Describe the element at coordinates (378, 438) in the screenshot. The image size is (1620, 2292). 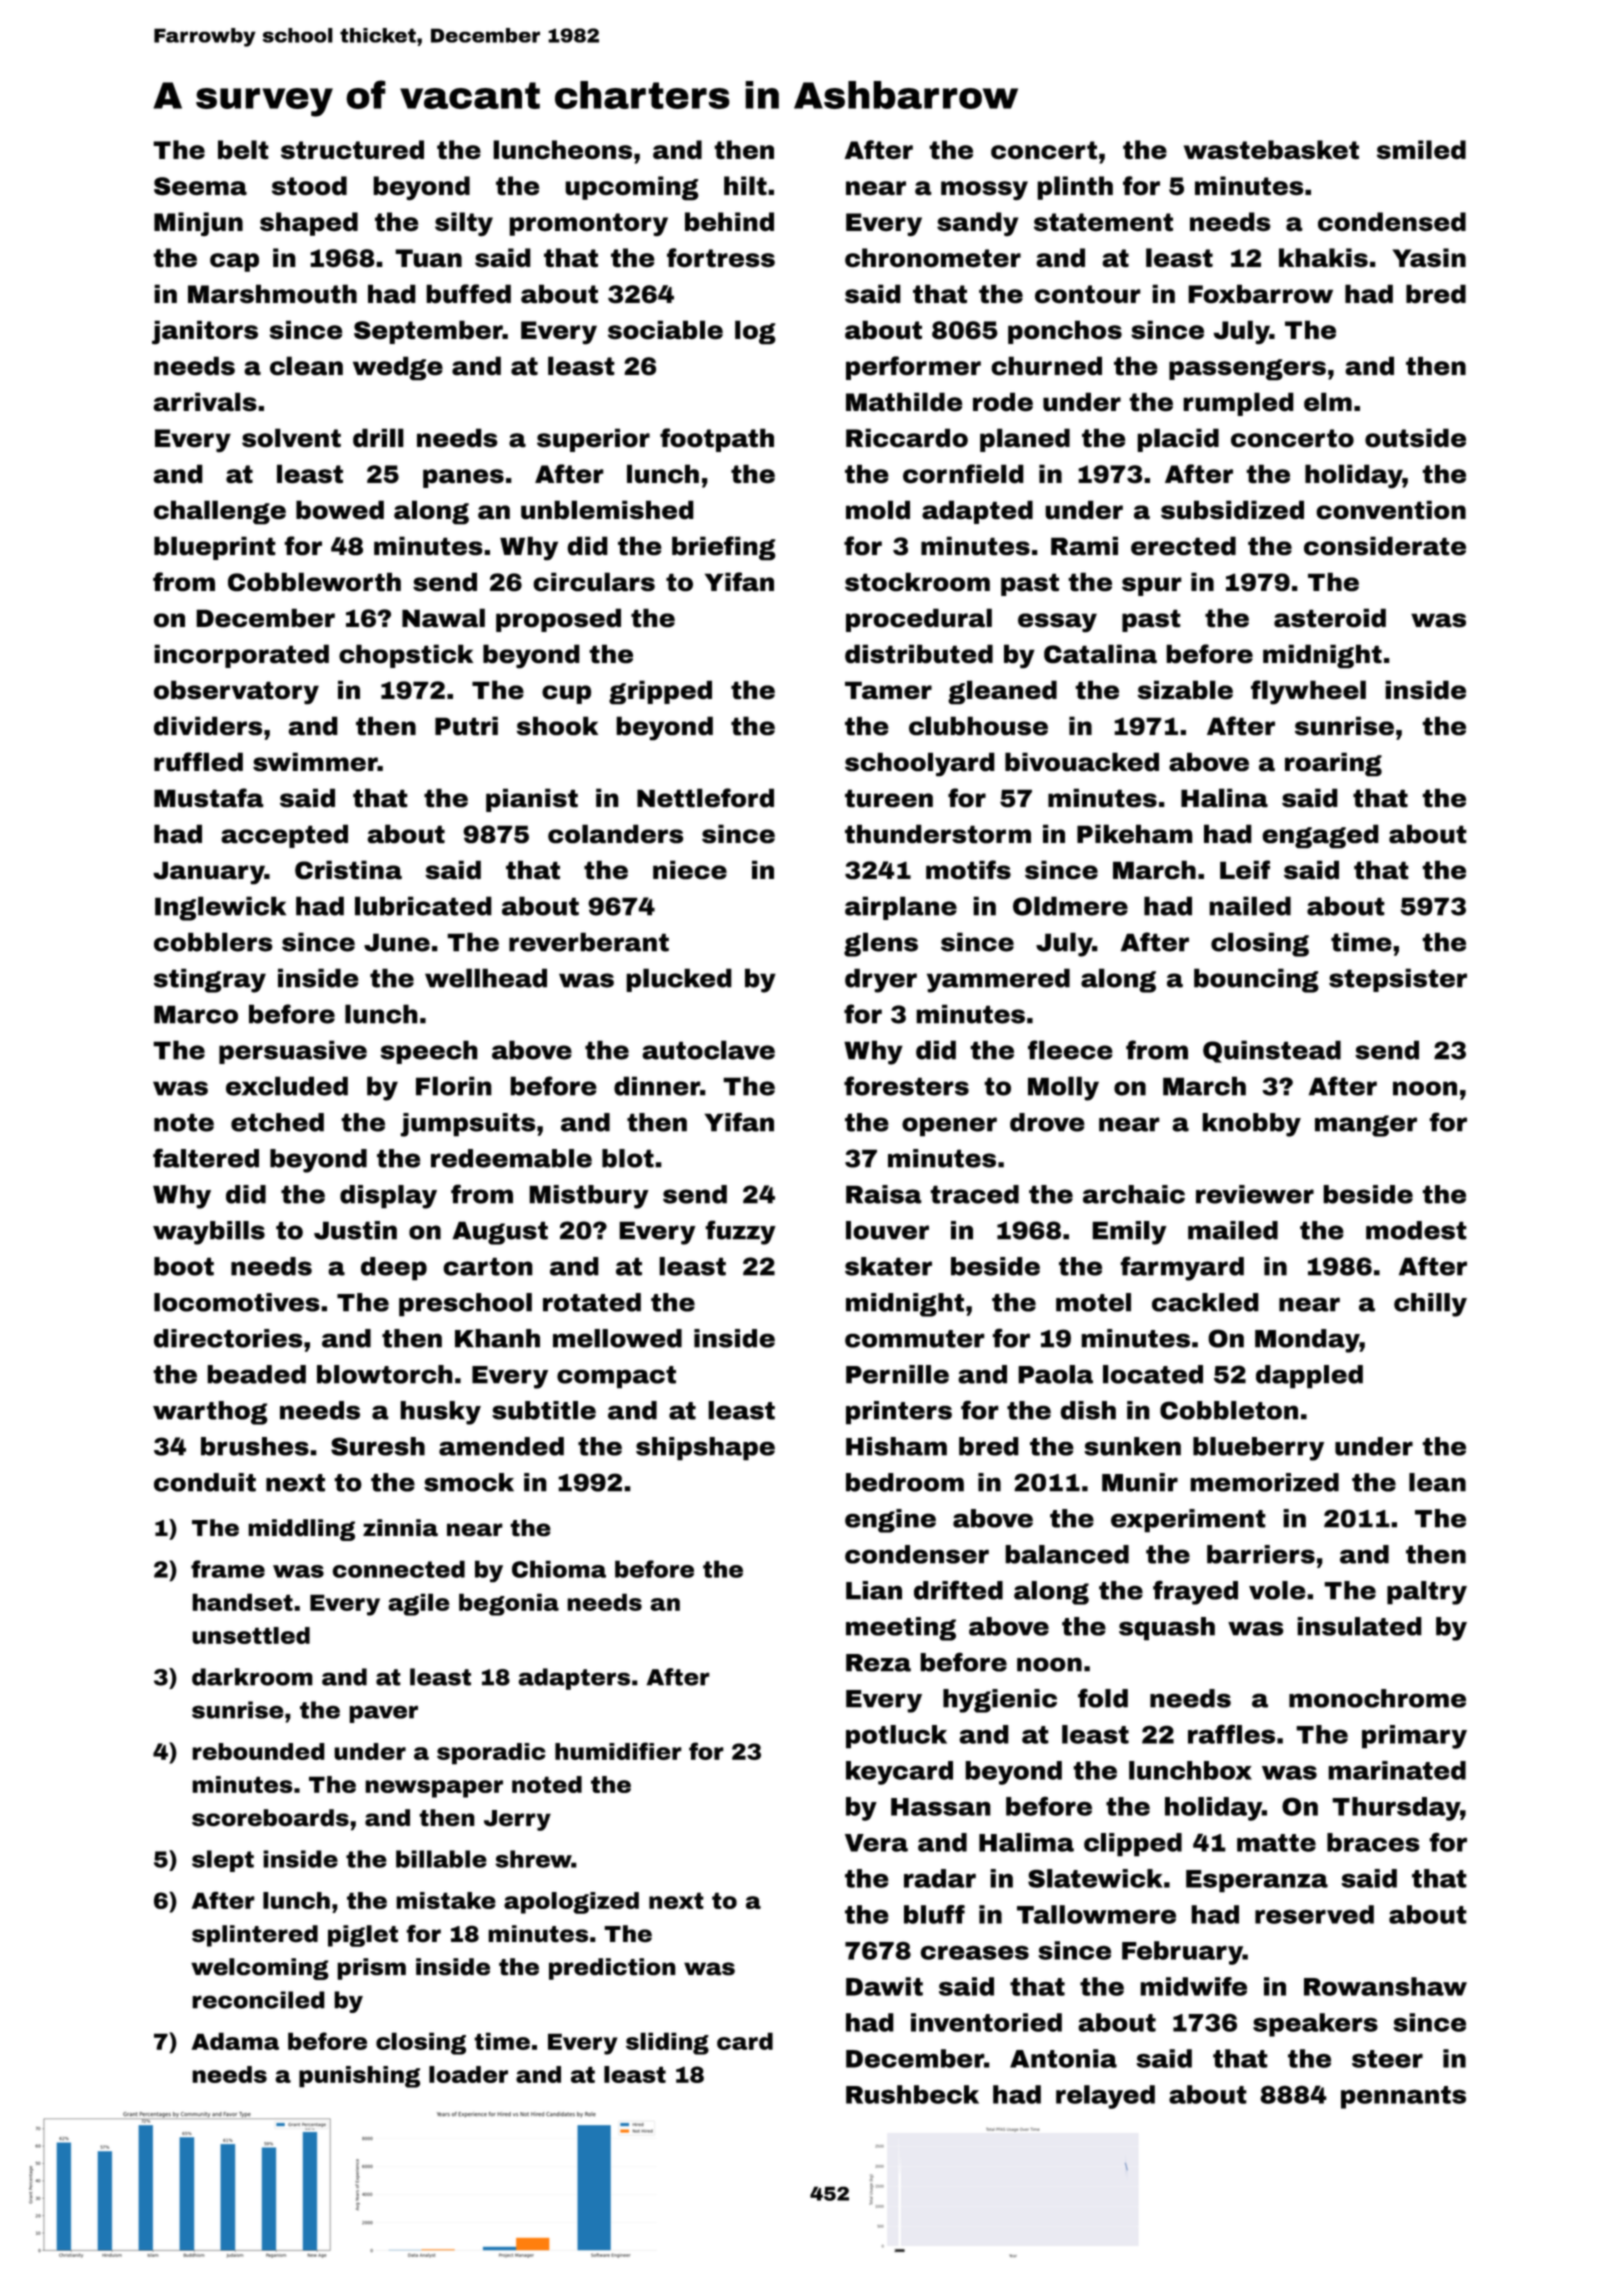
I see `drill` at that location.
